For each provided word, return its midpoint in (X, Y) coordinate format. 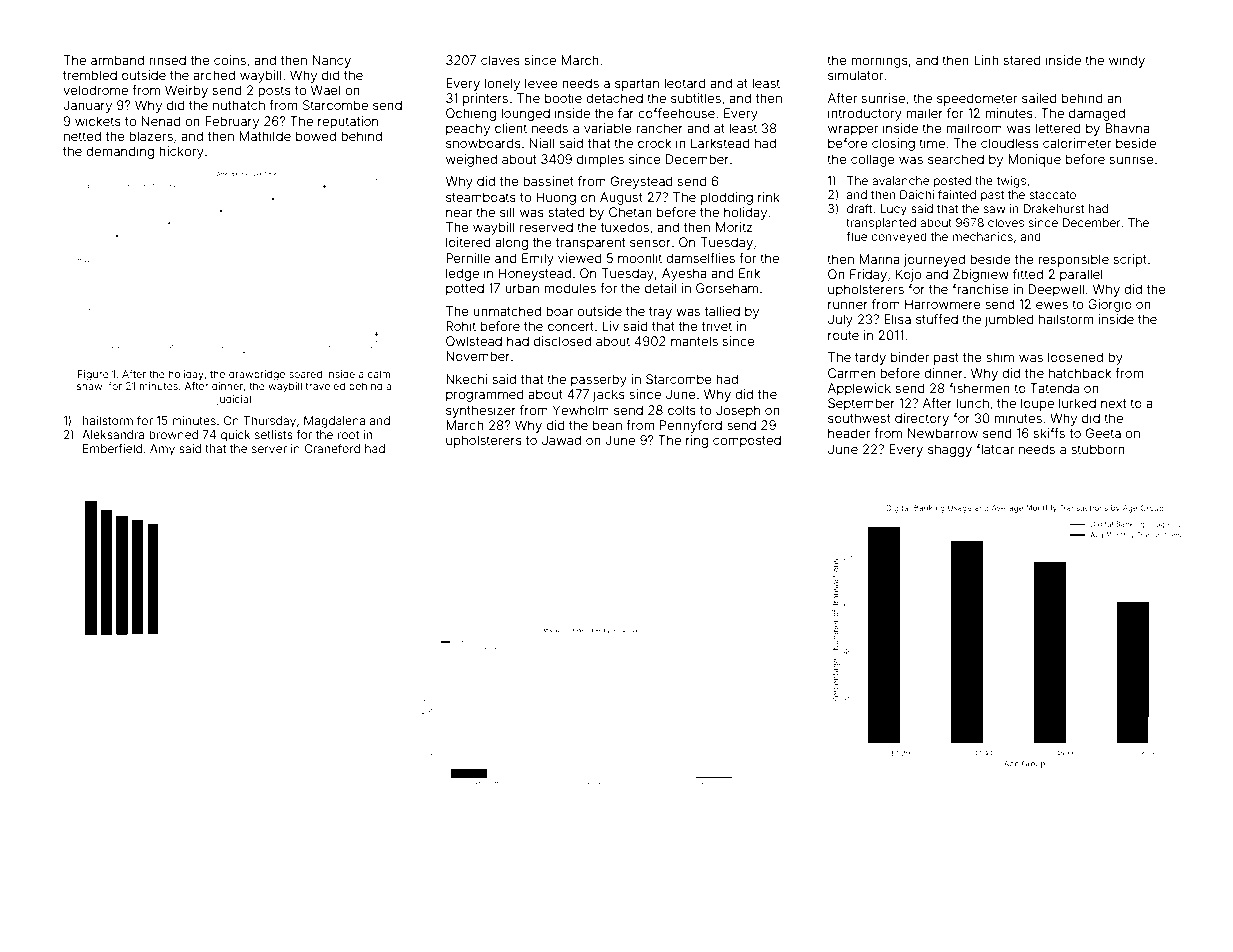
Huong (556, 198)
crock (654, 143)
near (459, 213)
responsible (1073, 260)
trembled (90, 75)
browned (173, 434)
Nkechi (466, 379)
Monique (1034, 160)
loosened (1075, 357)
